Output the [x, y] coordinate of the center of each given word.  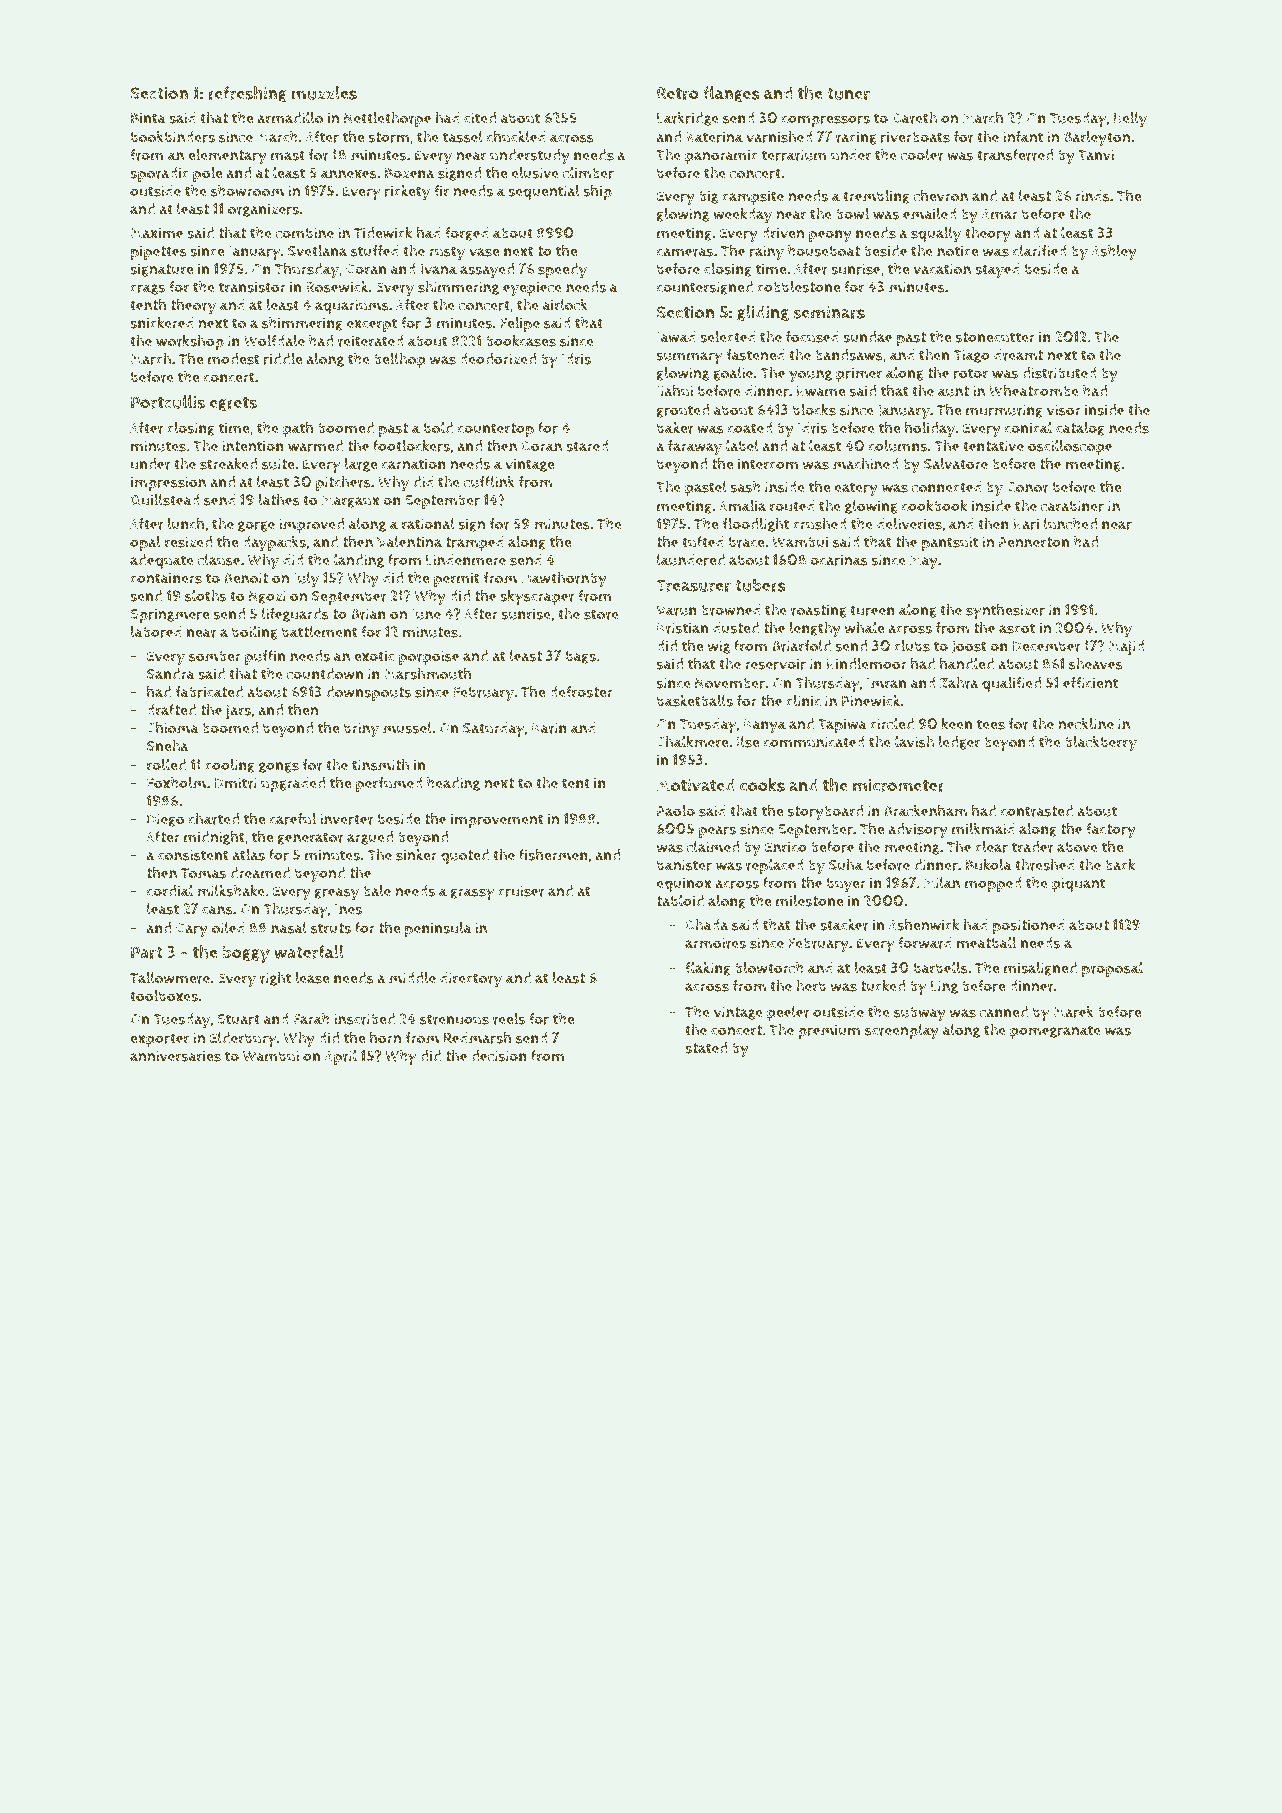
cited [480, 118]
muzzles [324, 93]
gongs [279, 767]
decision [499, 1056]
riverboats [915, 137]
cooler [922, 155]
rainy [767, 253]
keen [957, 724]
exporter [159, 1040]
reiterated [371, 341]
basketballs [695, 701]
